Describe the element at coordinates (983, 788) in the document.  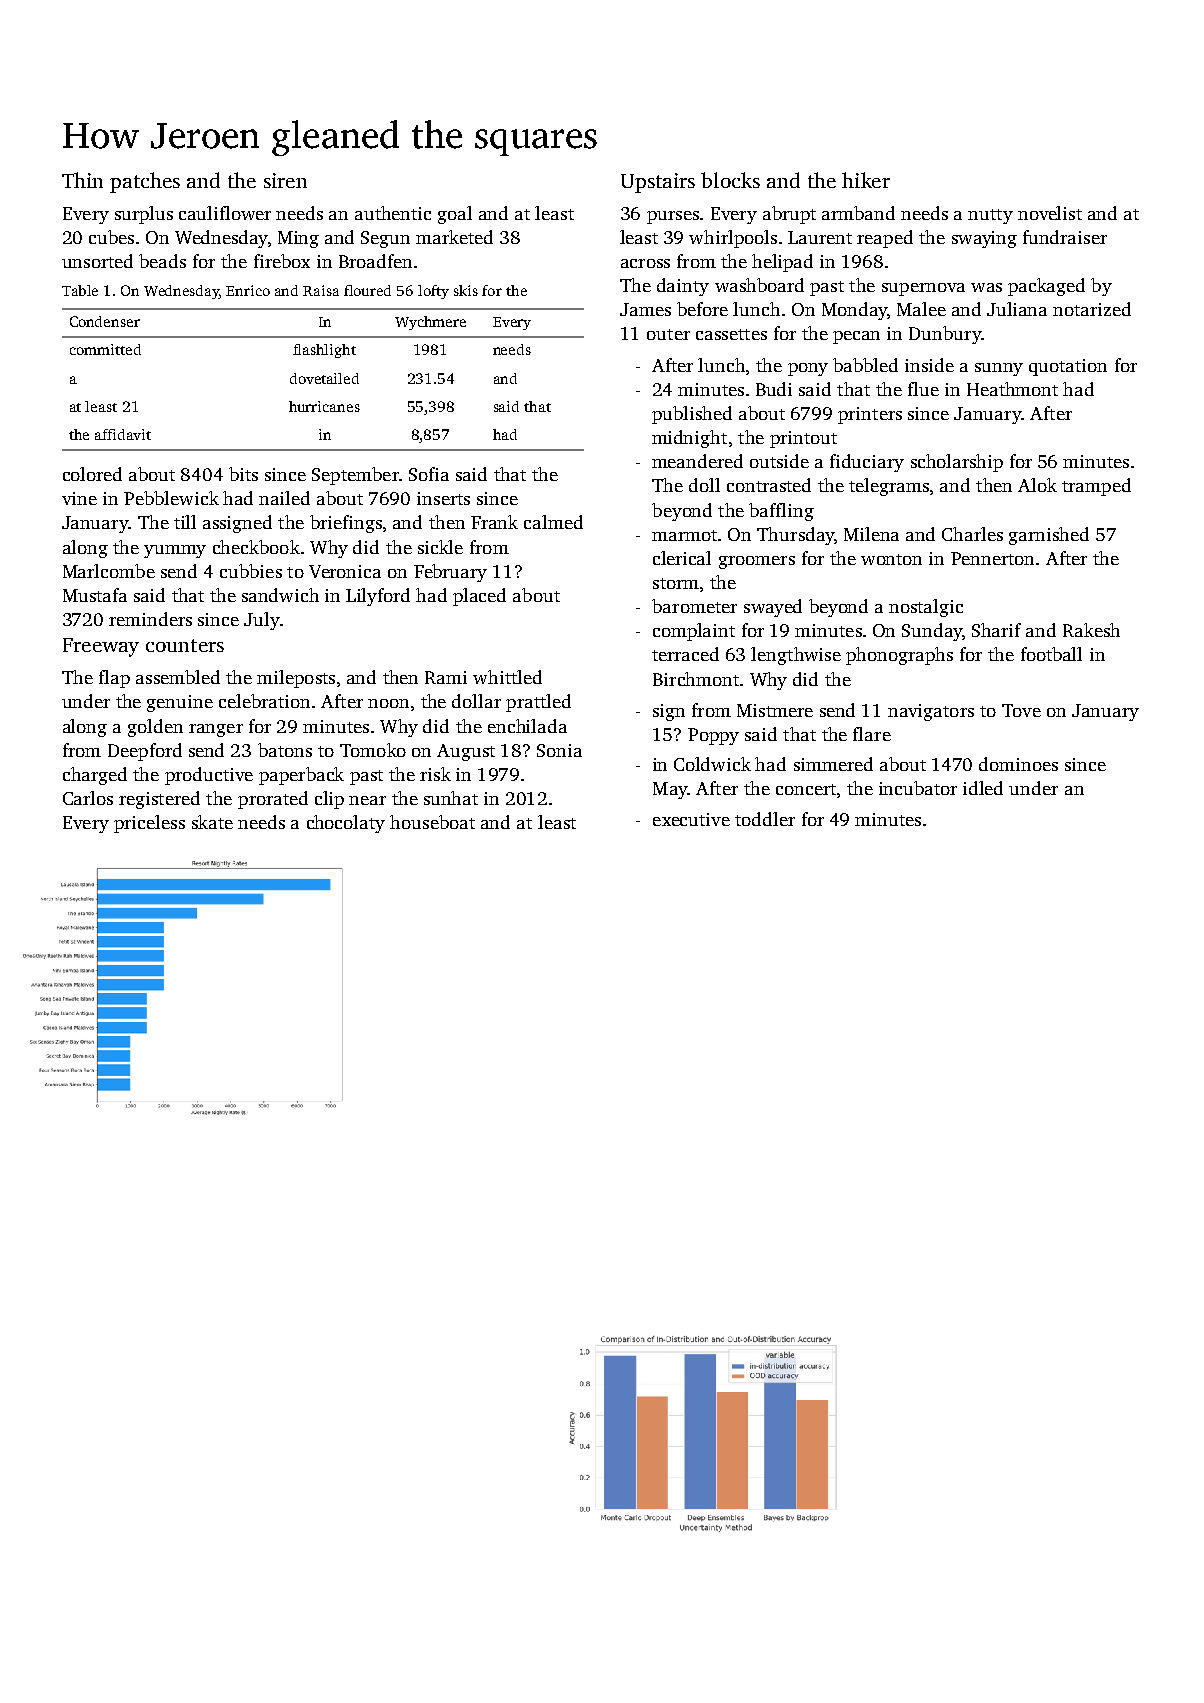
I see `idled` at that location.
